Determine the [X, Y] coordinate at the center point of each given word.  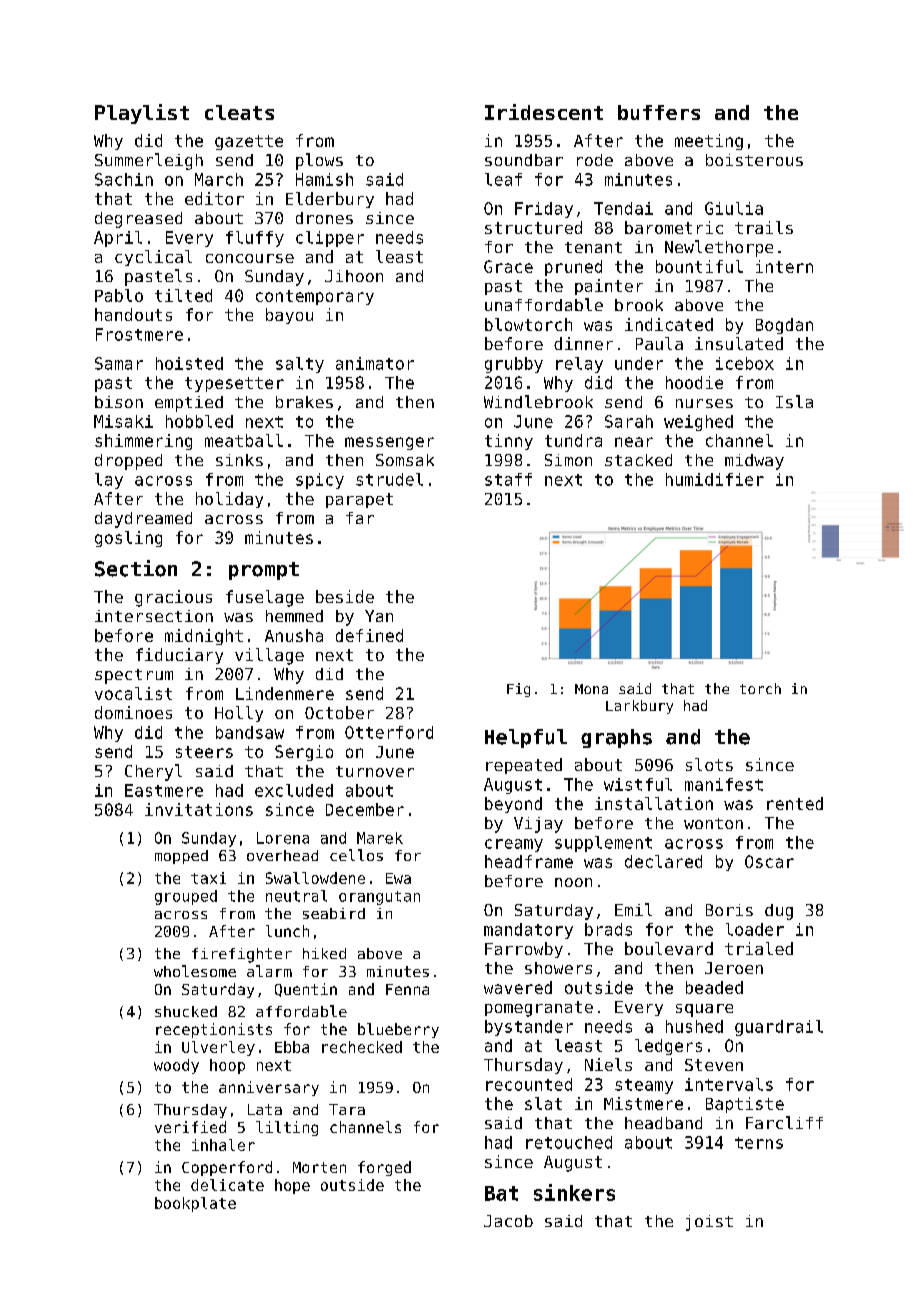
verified [190, 1127]
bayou [289, 316]
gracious [173, 598]
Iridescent [544, 112]
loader [755, 929]
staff [508, 479]
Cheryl [153, 772]
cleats [239, 112]
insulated [739, 343]
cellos [356, 855]
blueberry [398, 1030]
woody [176, 1066]
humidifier [715, 479]
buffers [659, 112]
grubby [514, 365]
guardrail [779, 1028]
